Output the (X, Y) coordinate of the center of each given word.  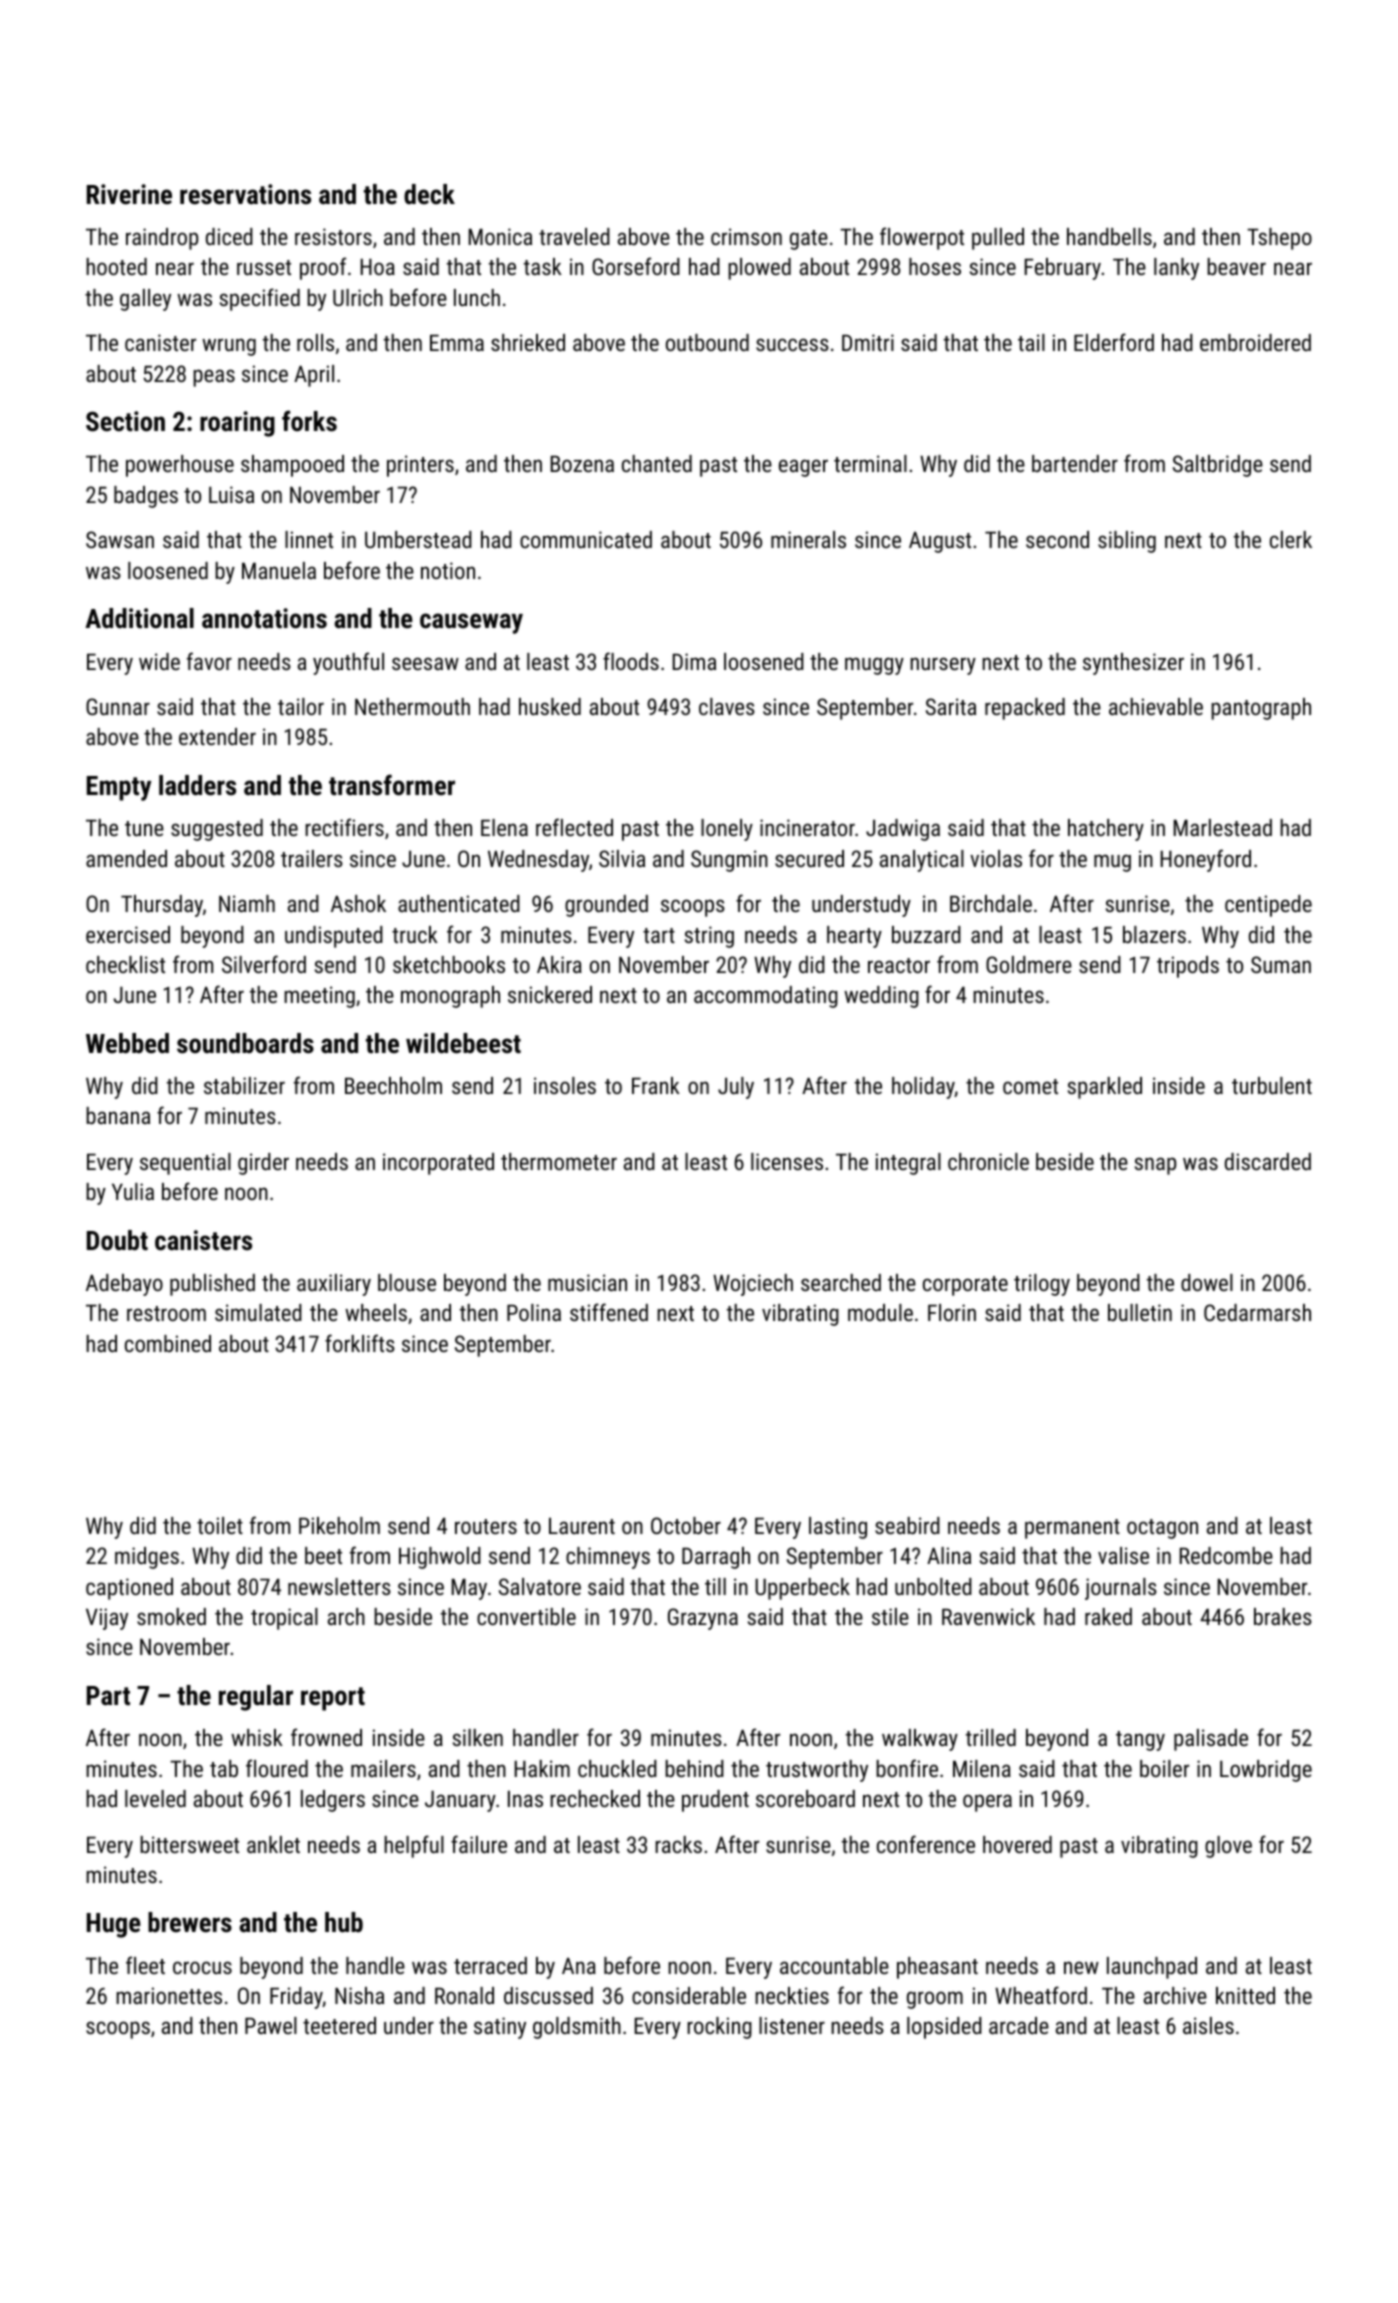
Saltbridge (1218, 466)
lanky (1176, 269)
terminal (870, 463)
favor (209, 661)
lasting (838, 1528)
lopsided (944, 2028)
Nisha (359, 1995)
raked (1108, 1616)
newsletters (339, 1586)
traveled (574, 236)
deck (429, 194)
